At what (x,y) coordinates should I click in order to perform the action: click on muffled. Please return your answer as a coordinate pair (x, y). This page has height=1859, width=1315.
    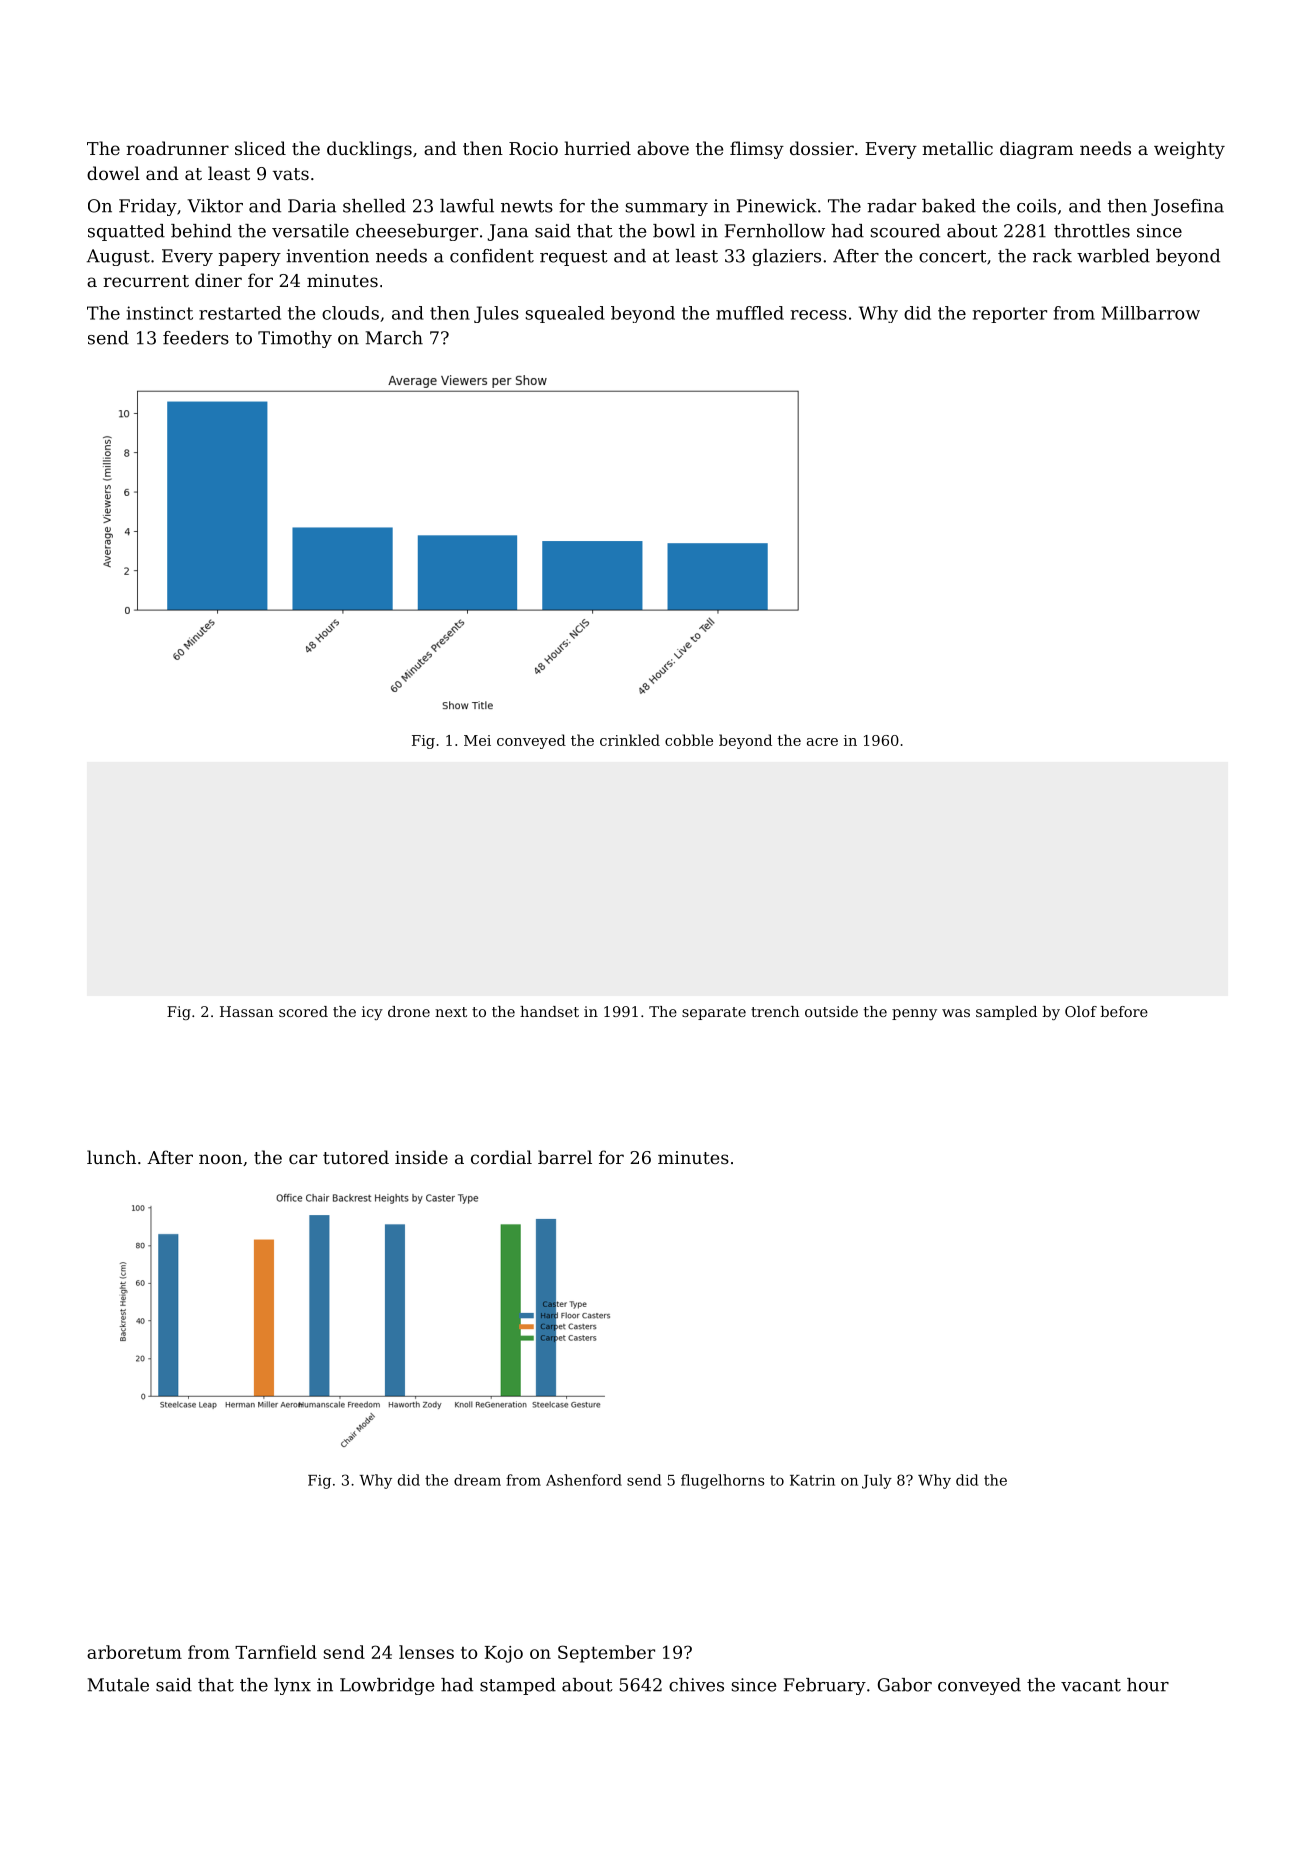
    Looking at the image, I should click on (750, 313).
